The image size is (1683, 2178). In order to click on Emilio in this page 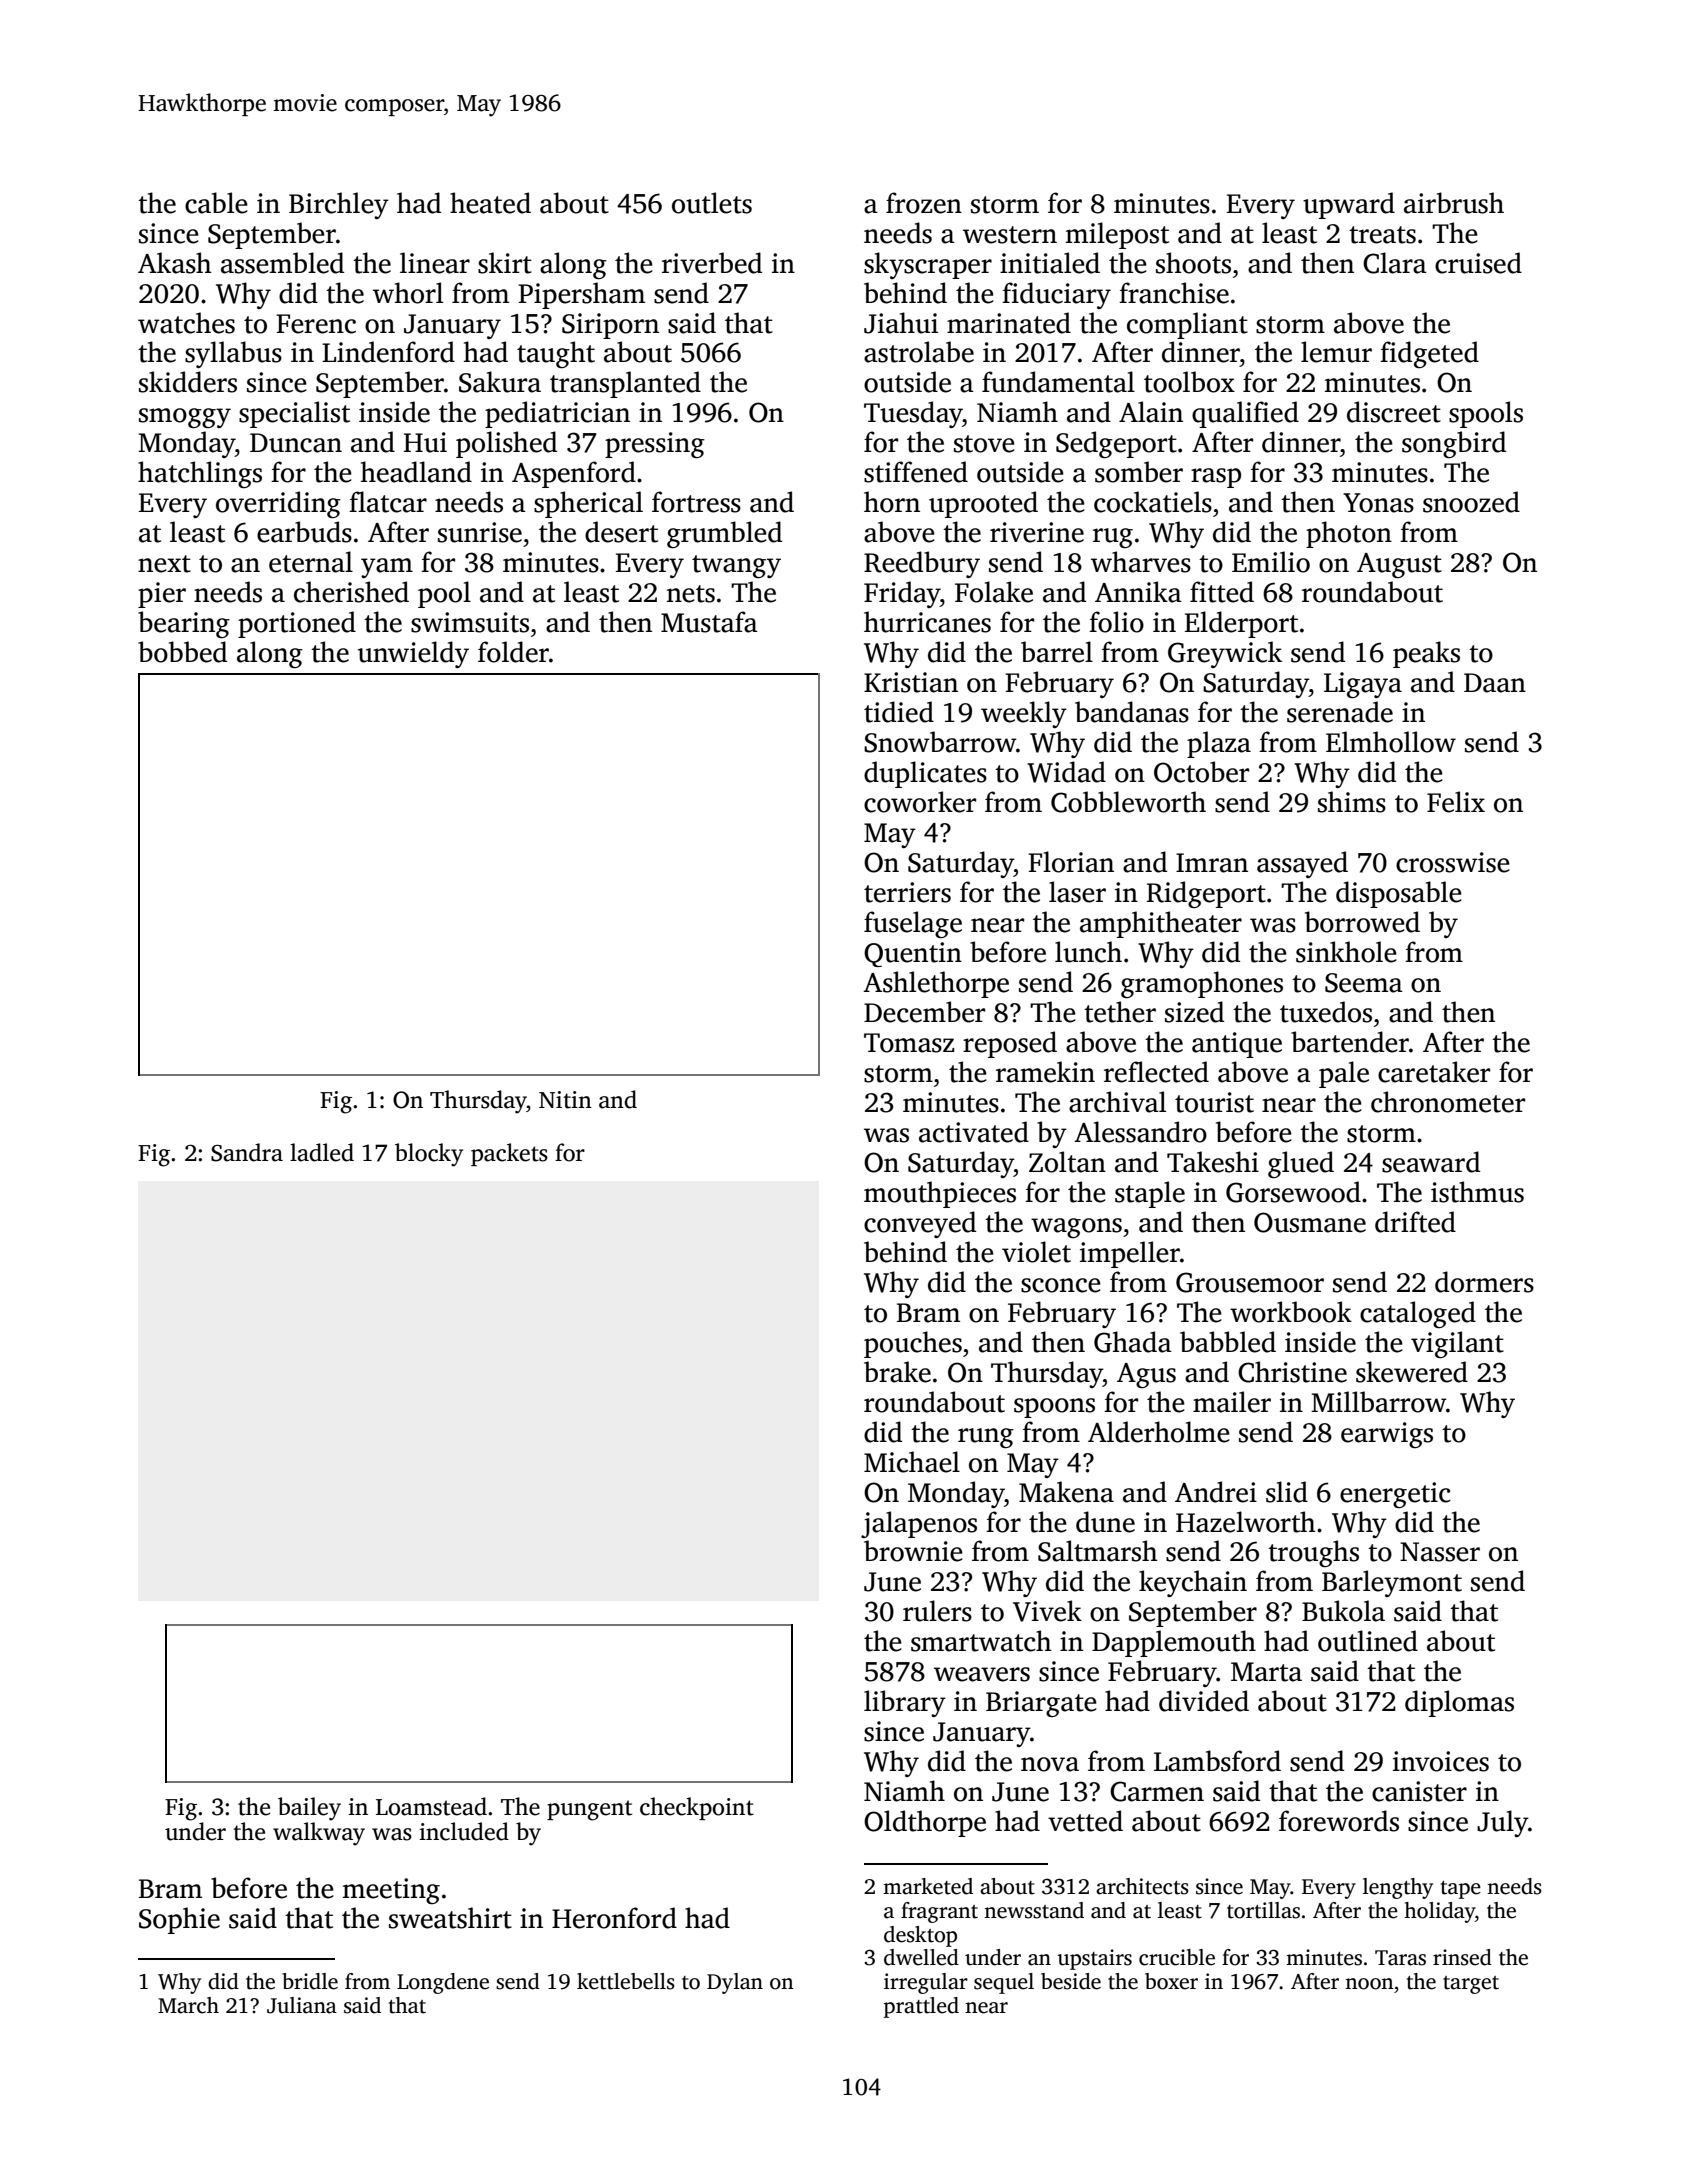, I will do `click(1271, 562)`.
